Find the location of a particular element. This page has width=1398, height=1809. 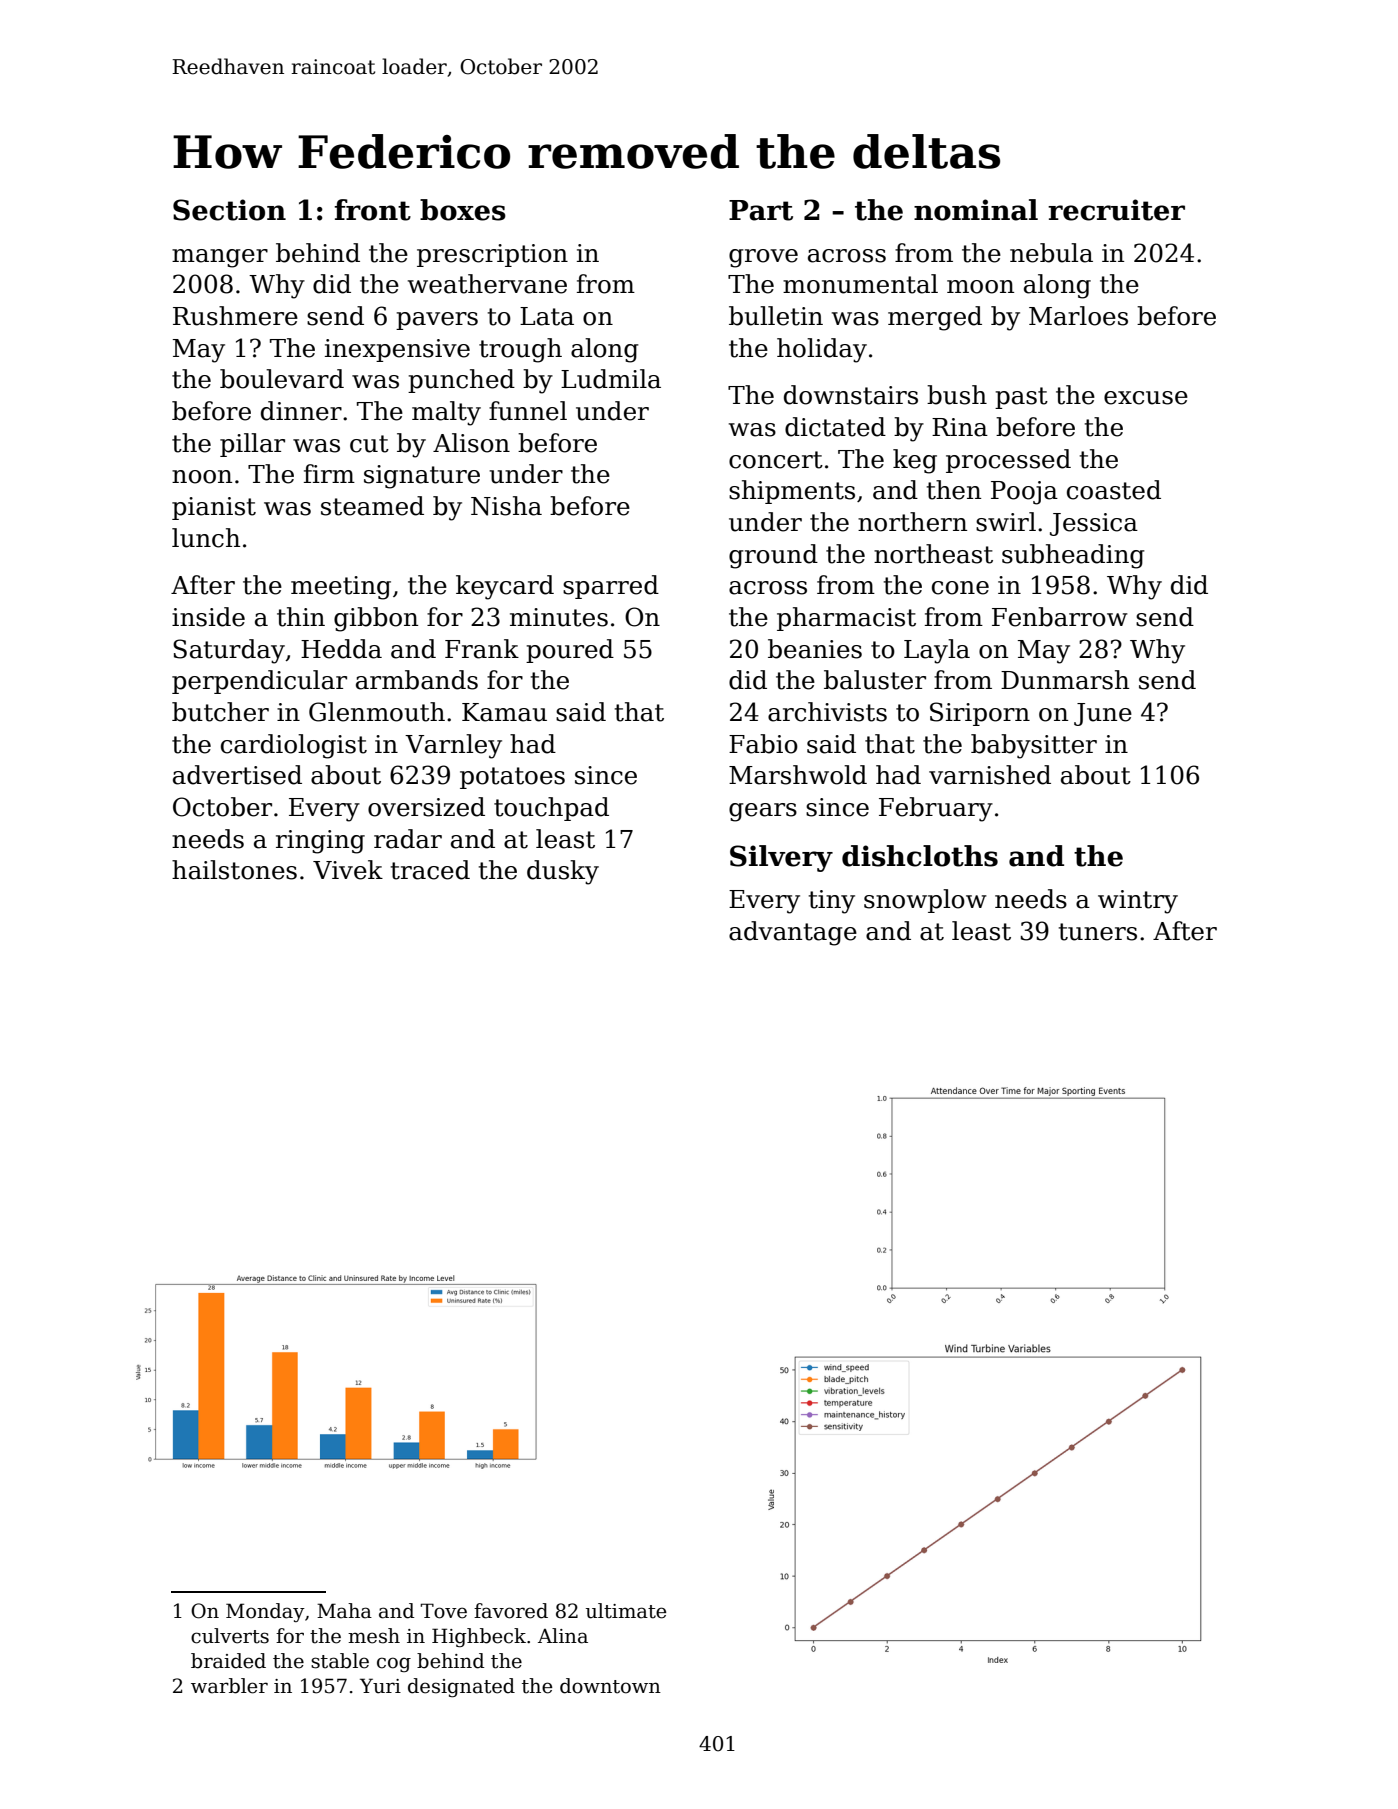

monumental is located at coordinates (860, 284).
